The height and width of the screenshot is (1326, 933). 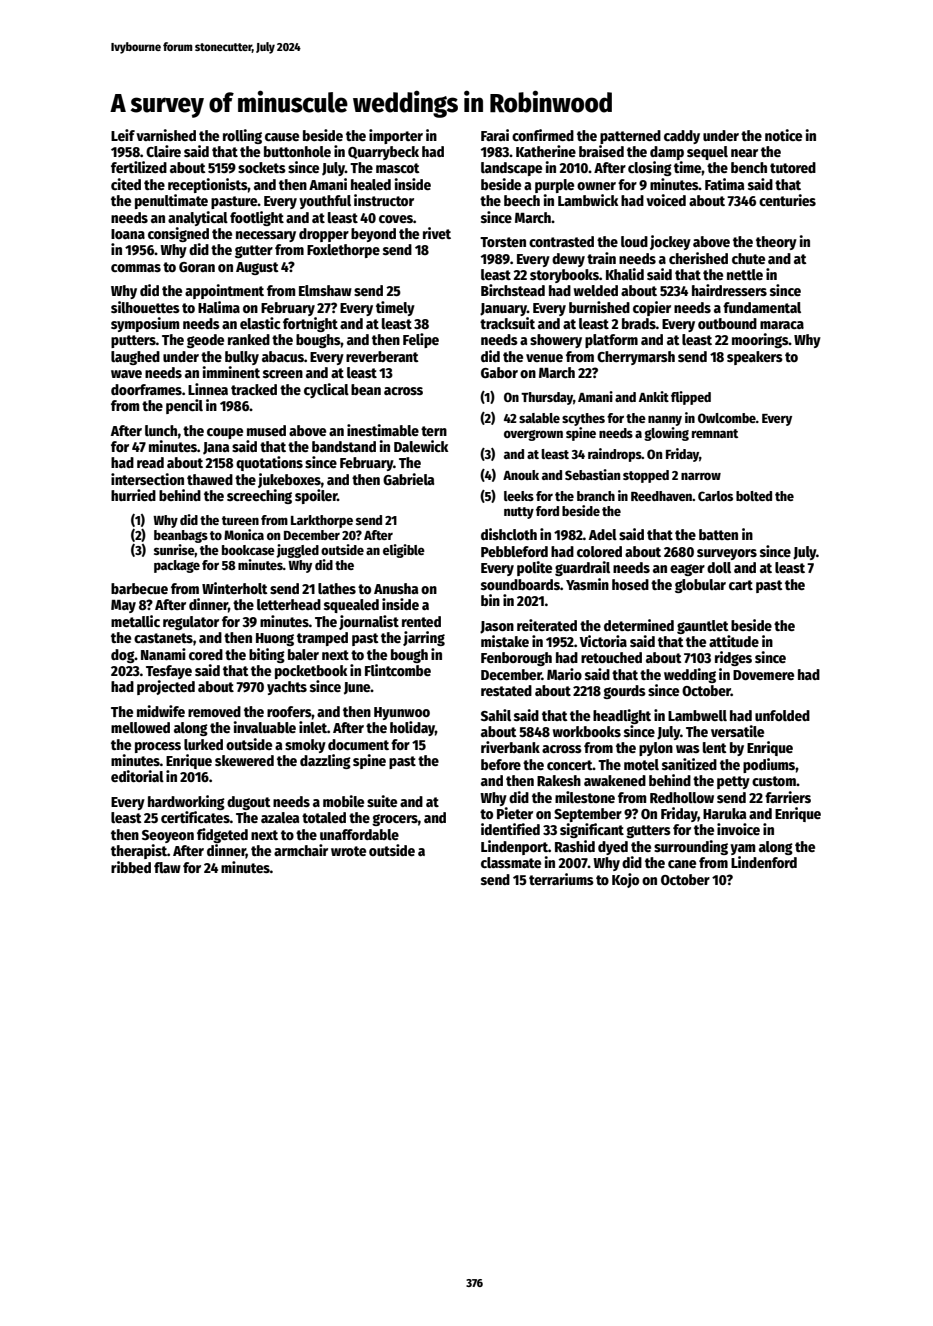 What do you see at coordinates (511, 862) in the screenshot?
I see `classmate` at bounding box center [511, 862].
